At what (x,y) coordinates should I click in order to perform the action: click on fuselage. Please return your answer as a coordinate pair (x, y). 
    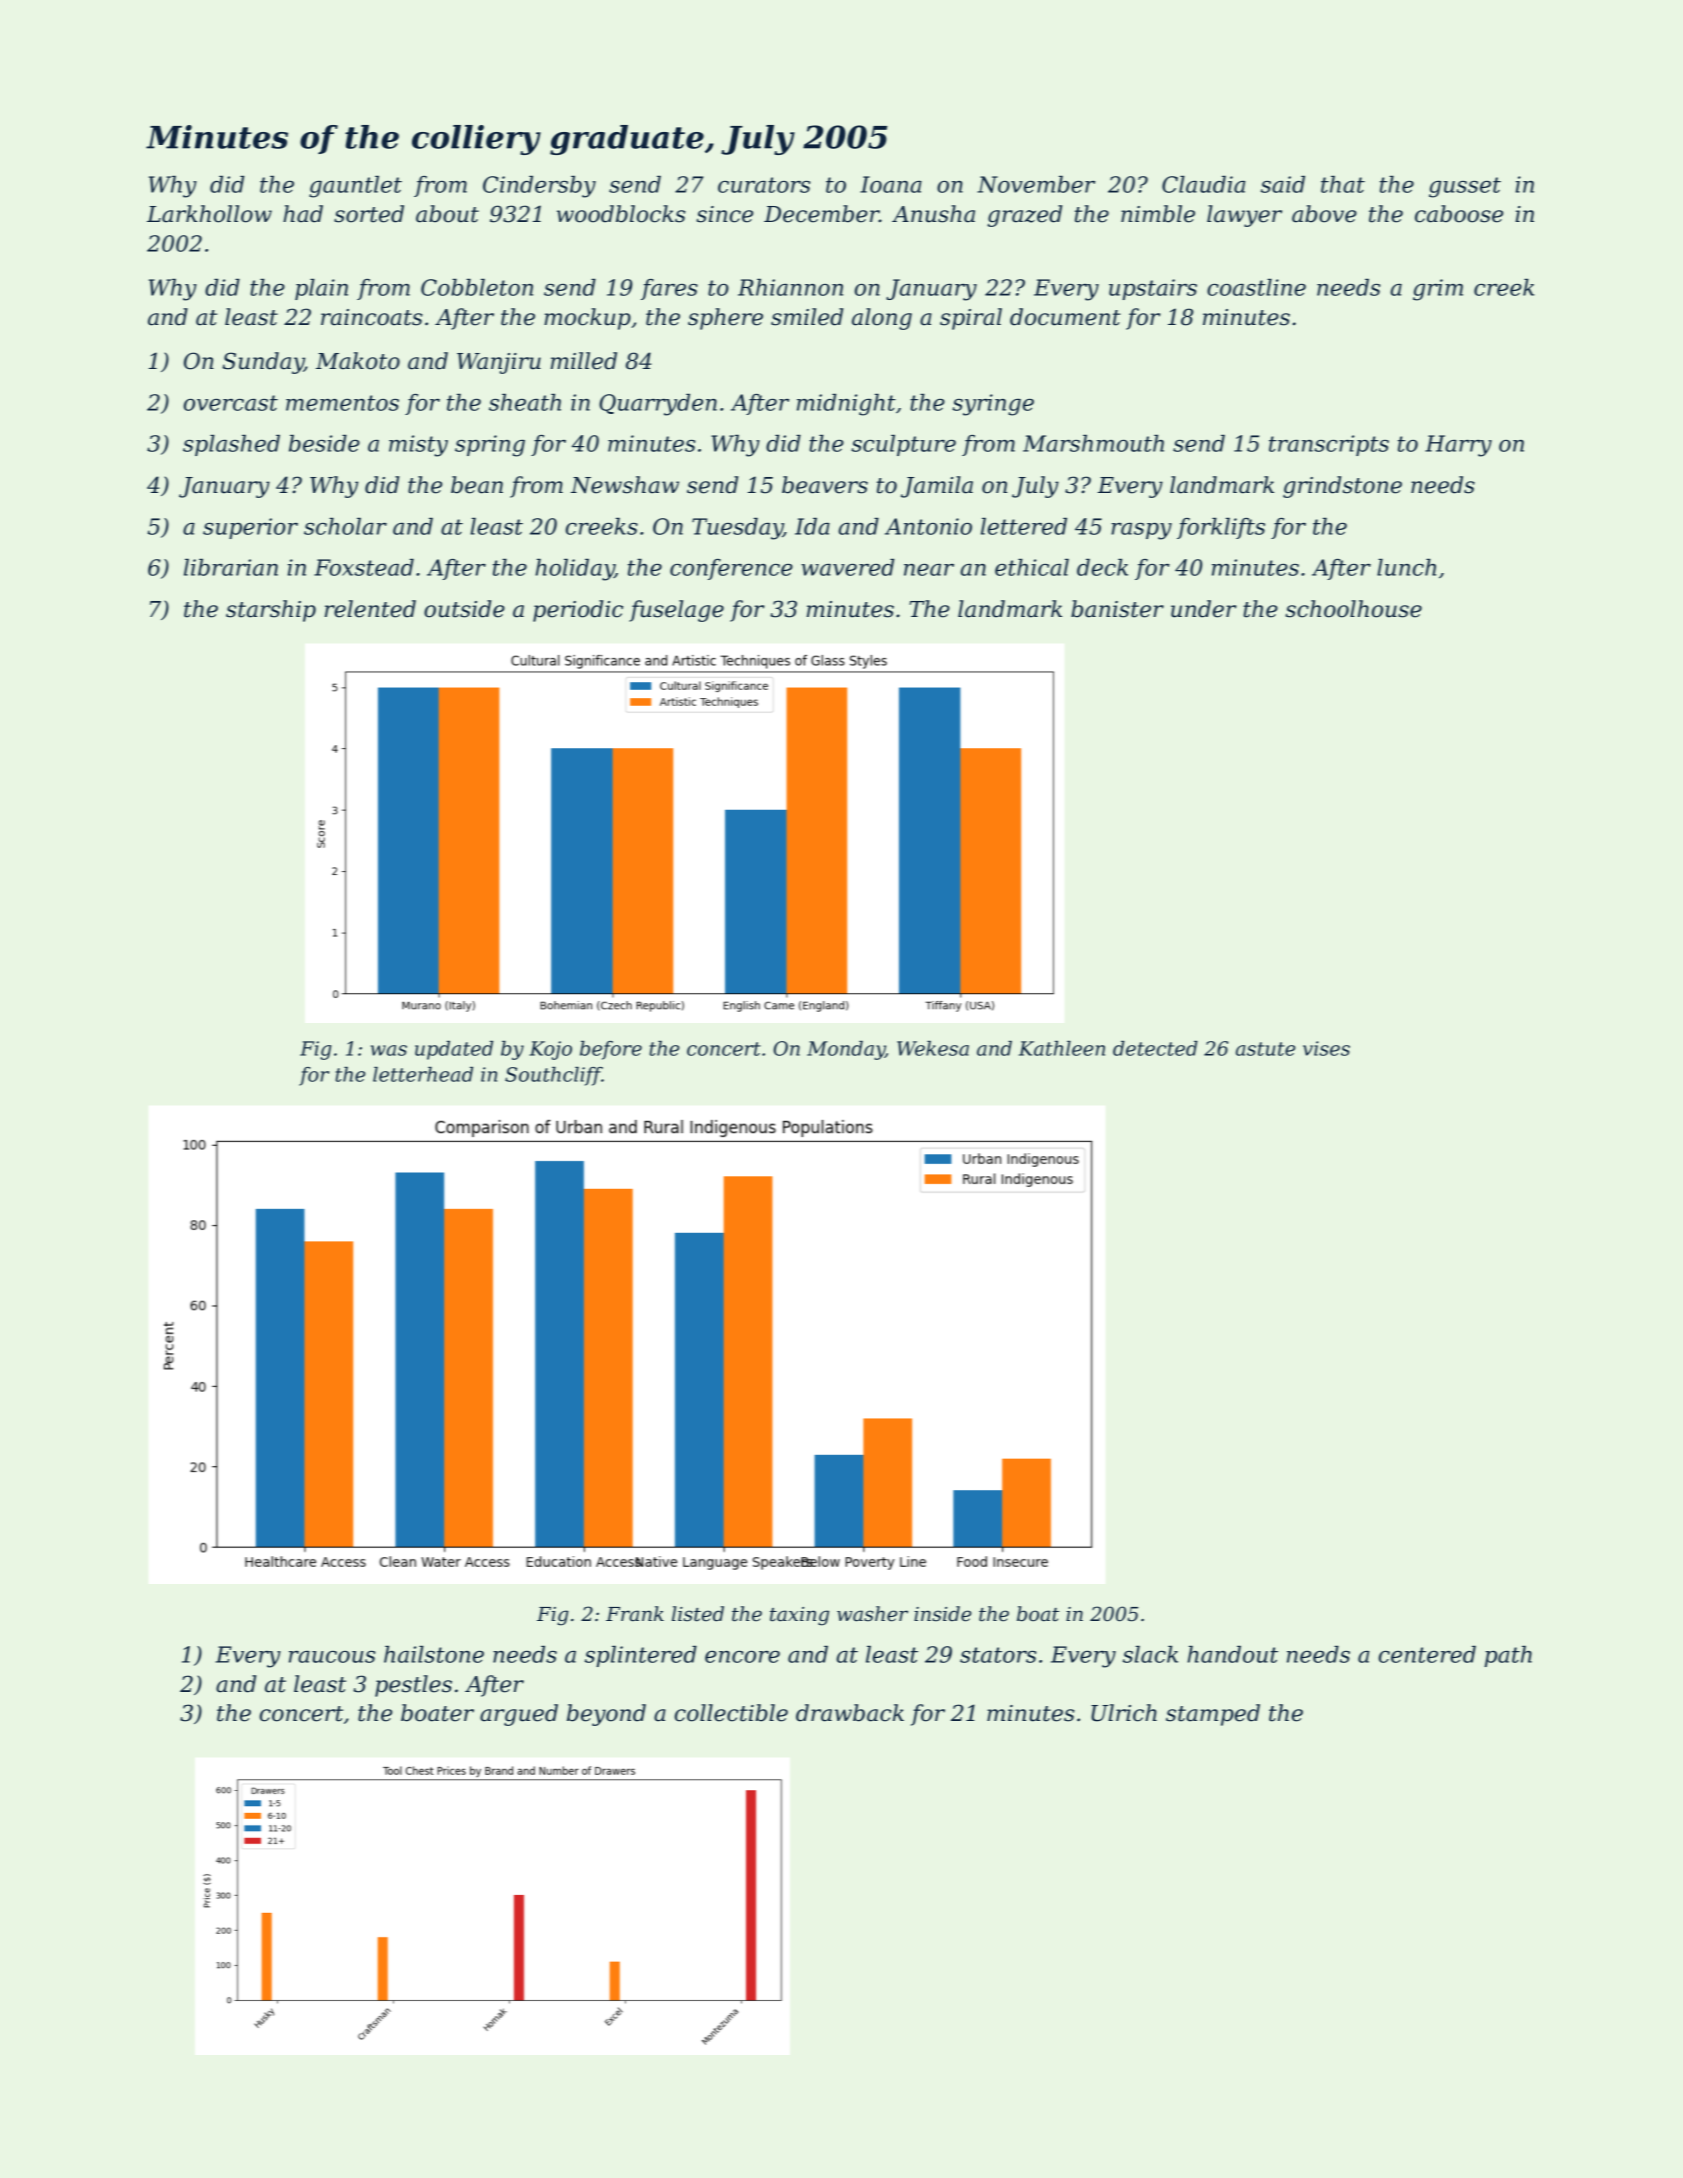
    Looking at the image, I should click on (676, 611).
